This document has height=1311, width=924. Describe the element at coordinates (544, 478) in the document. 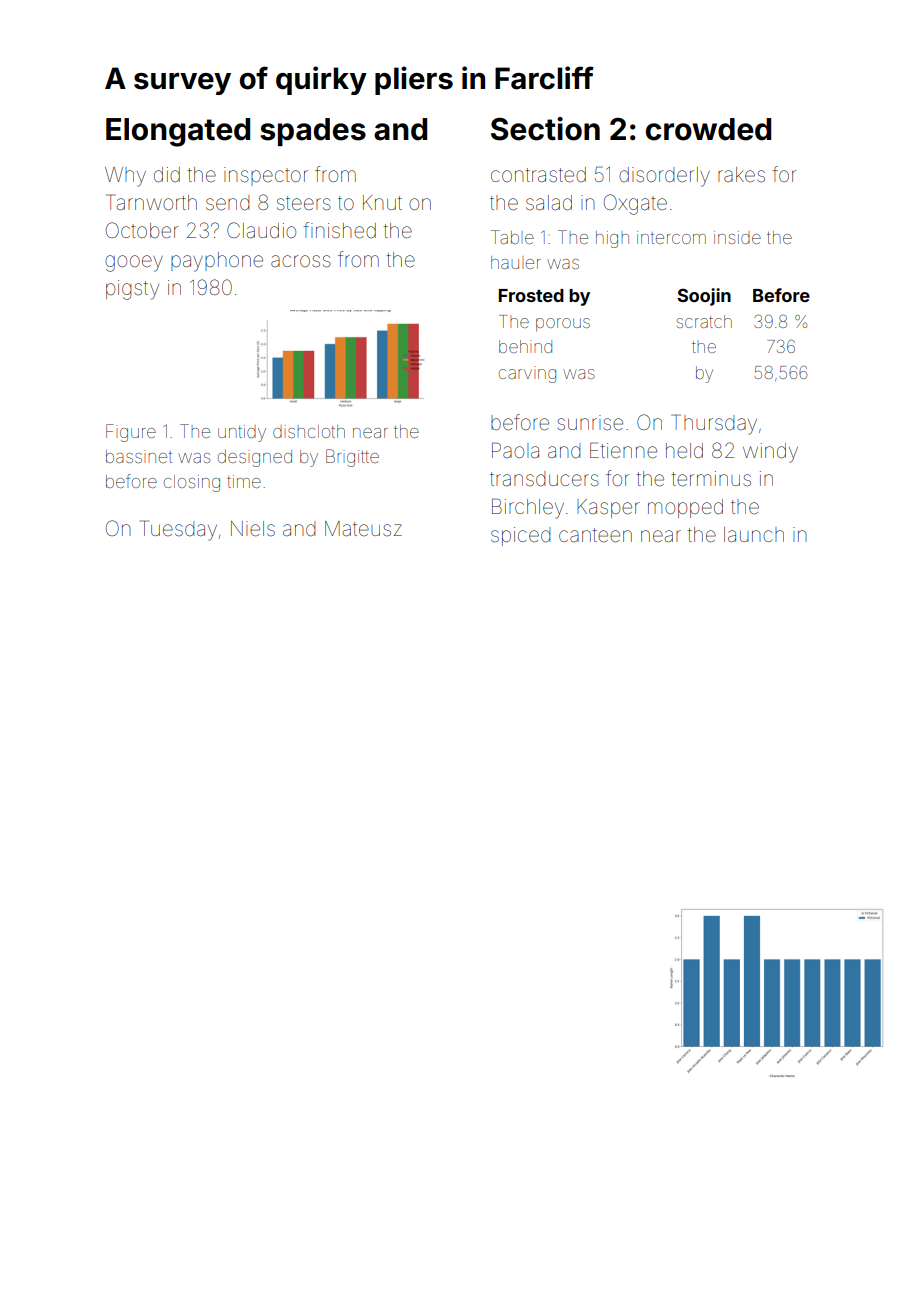

I see `transducers` at that location.
